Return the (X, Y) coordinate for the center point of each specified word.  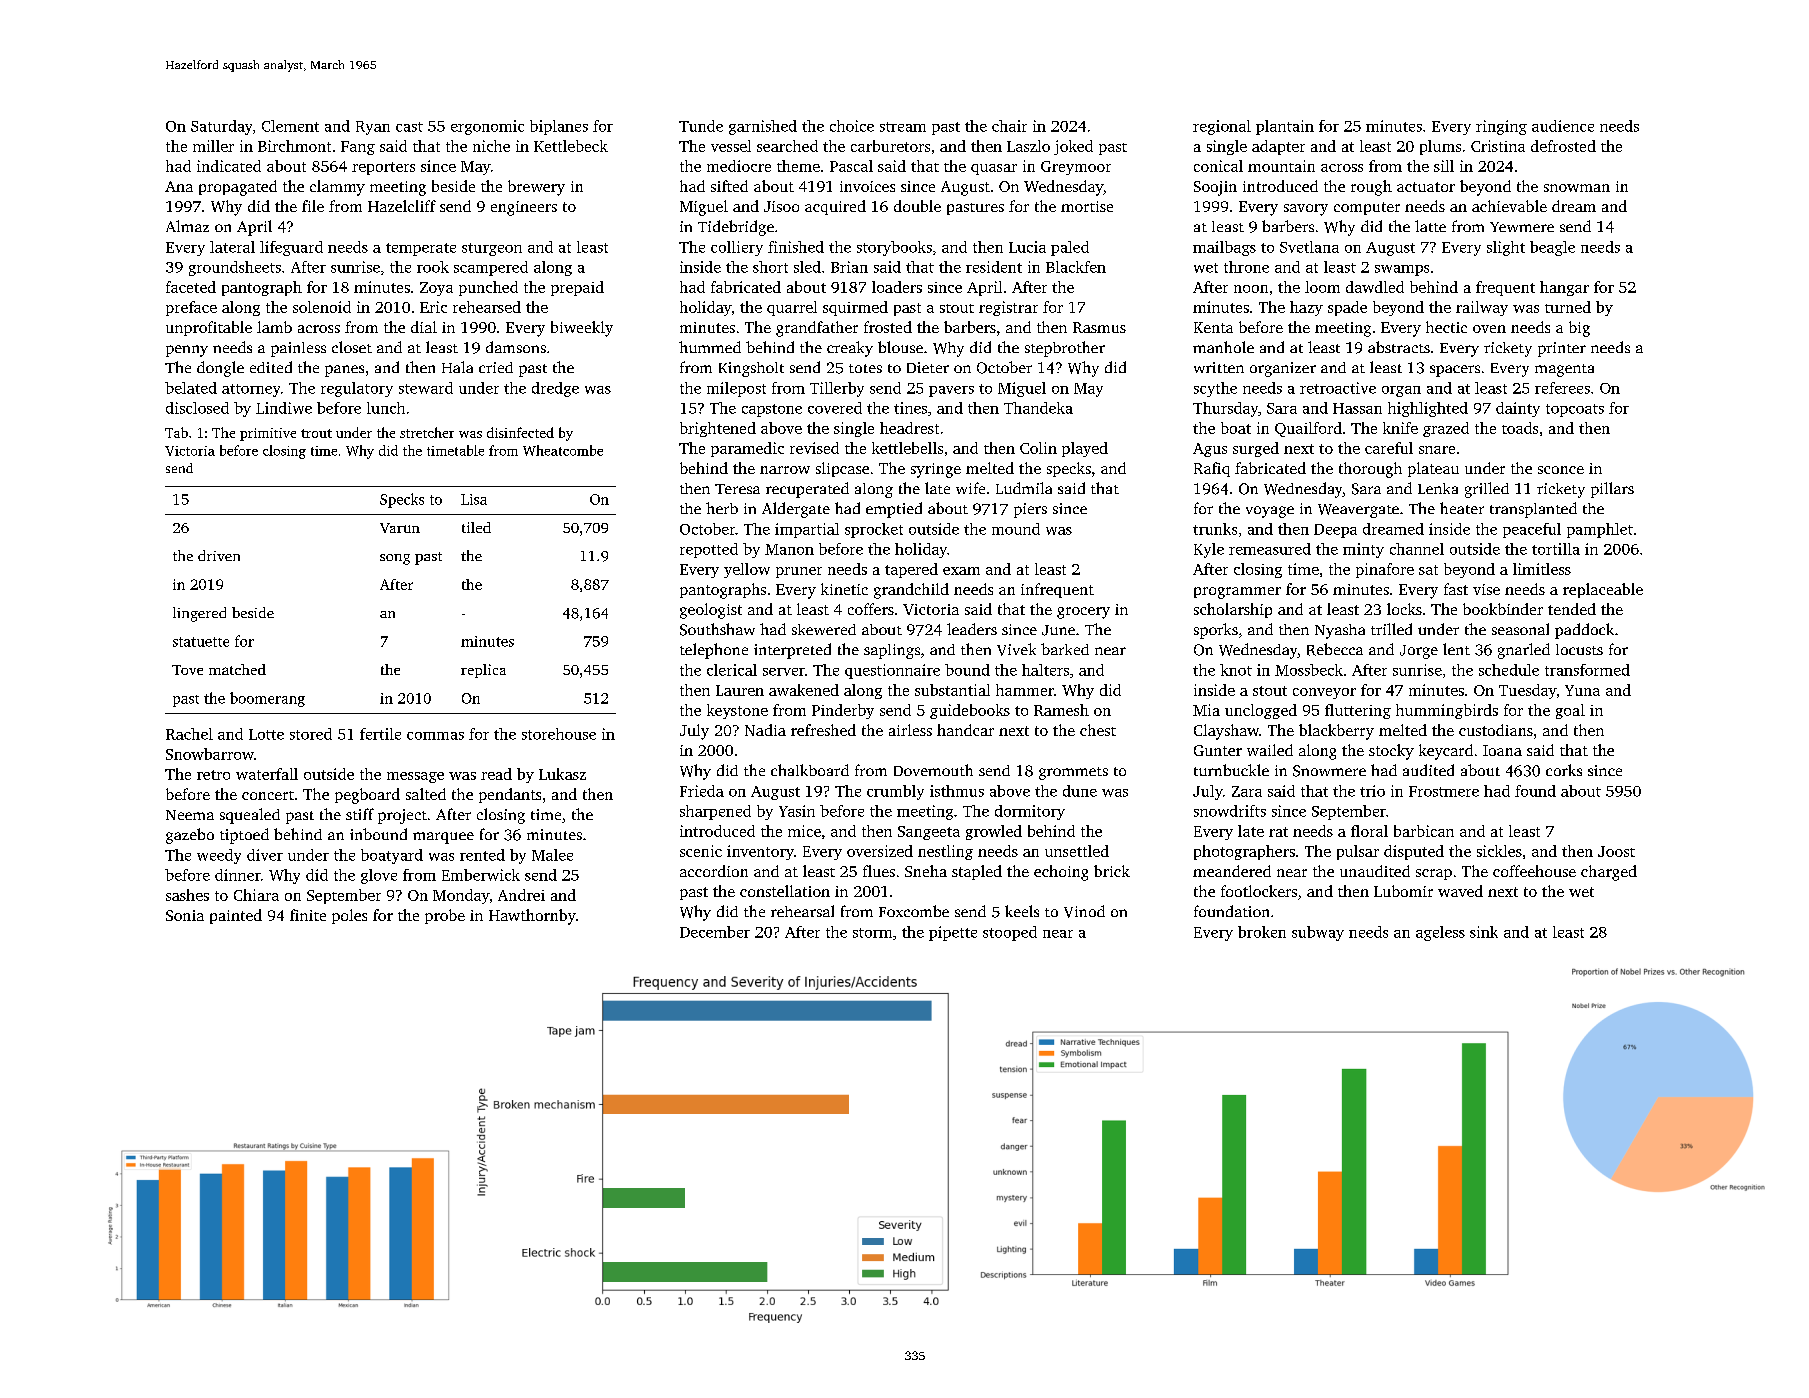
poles (349, 916)
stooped (1010, 933)
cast (409, 127)
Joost (1616, 851)
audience (1563, 126)
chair (1009, 126)
